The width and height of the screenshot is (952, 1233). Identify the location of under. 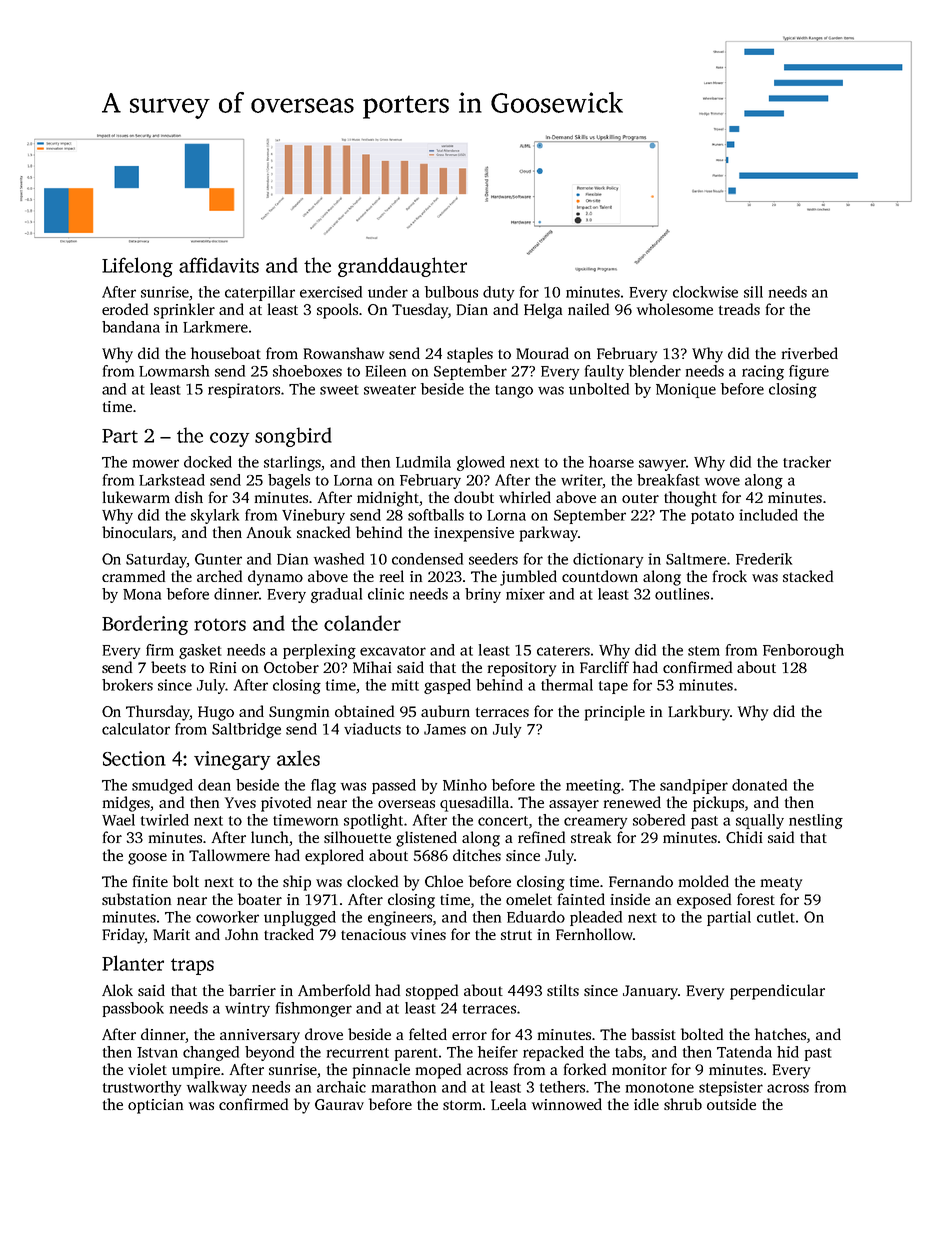
(388, 292).
